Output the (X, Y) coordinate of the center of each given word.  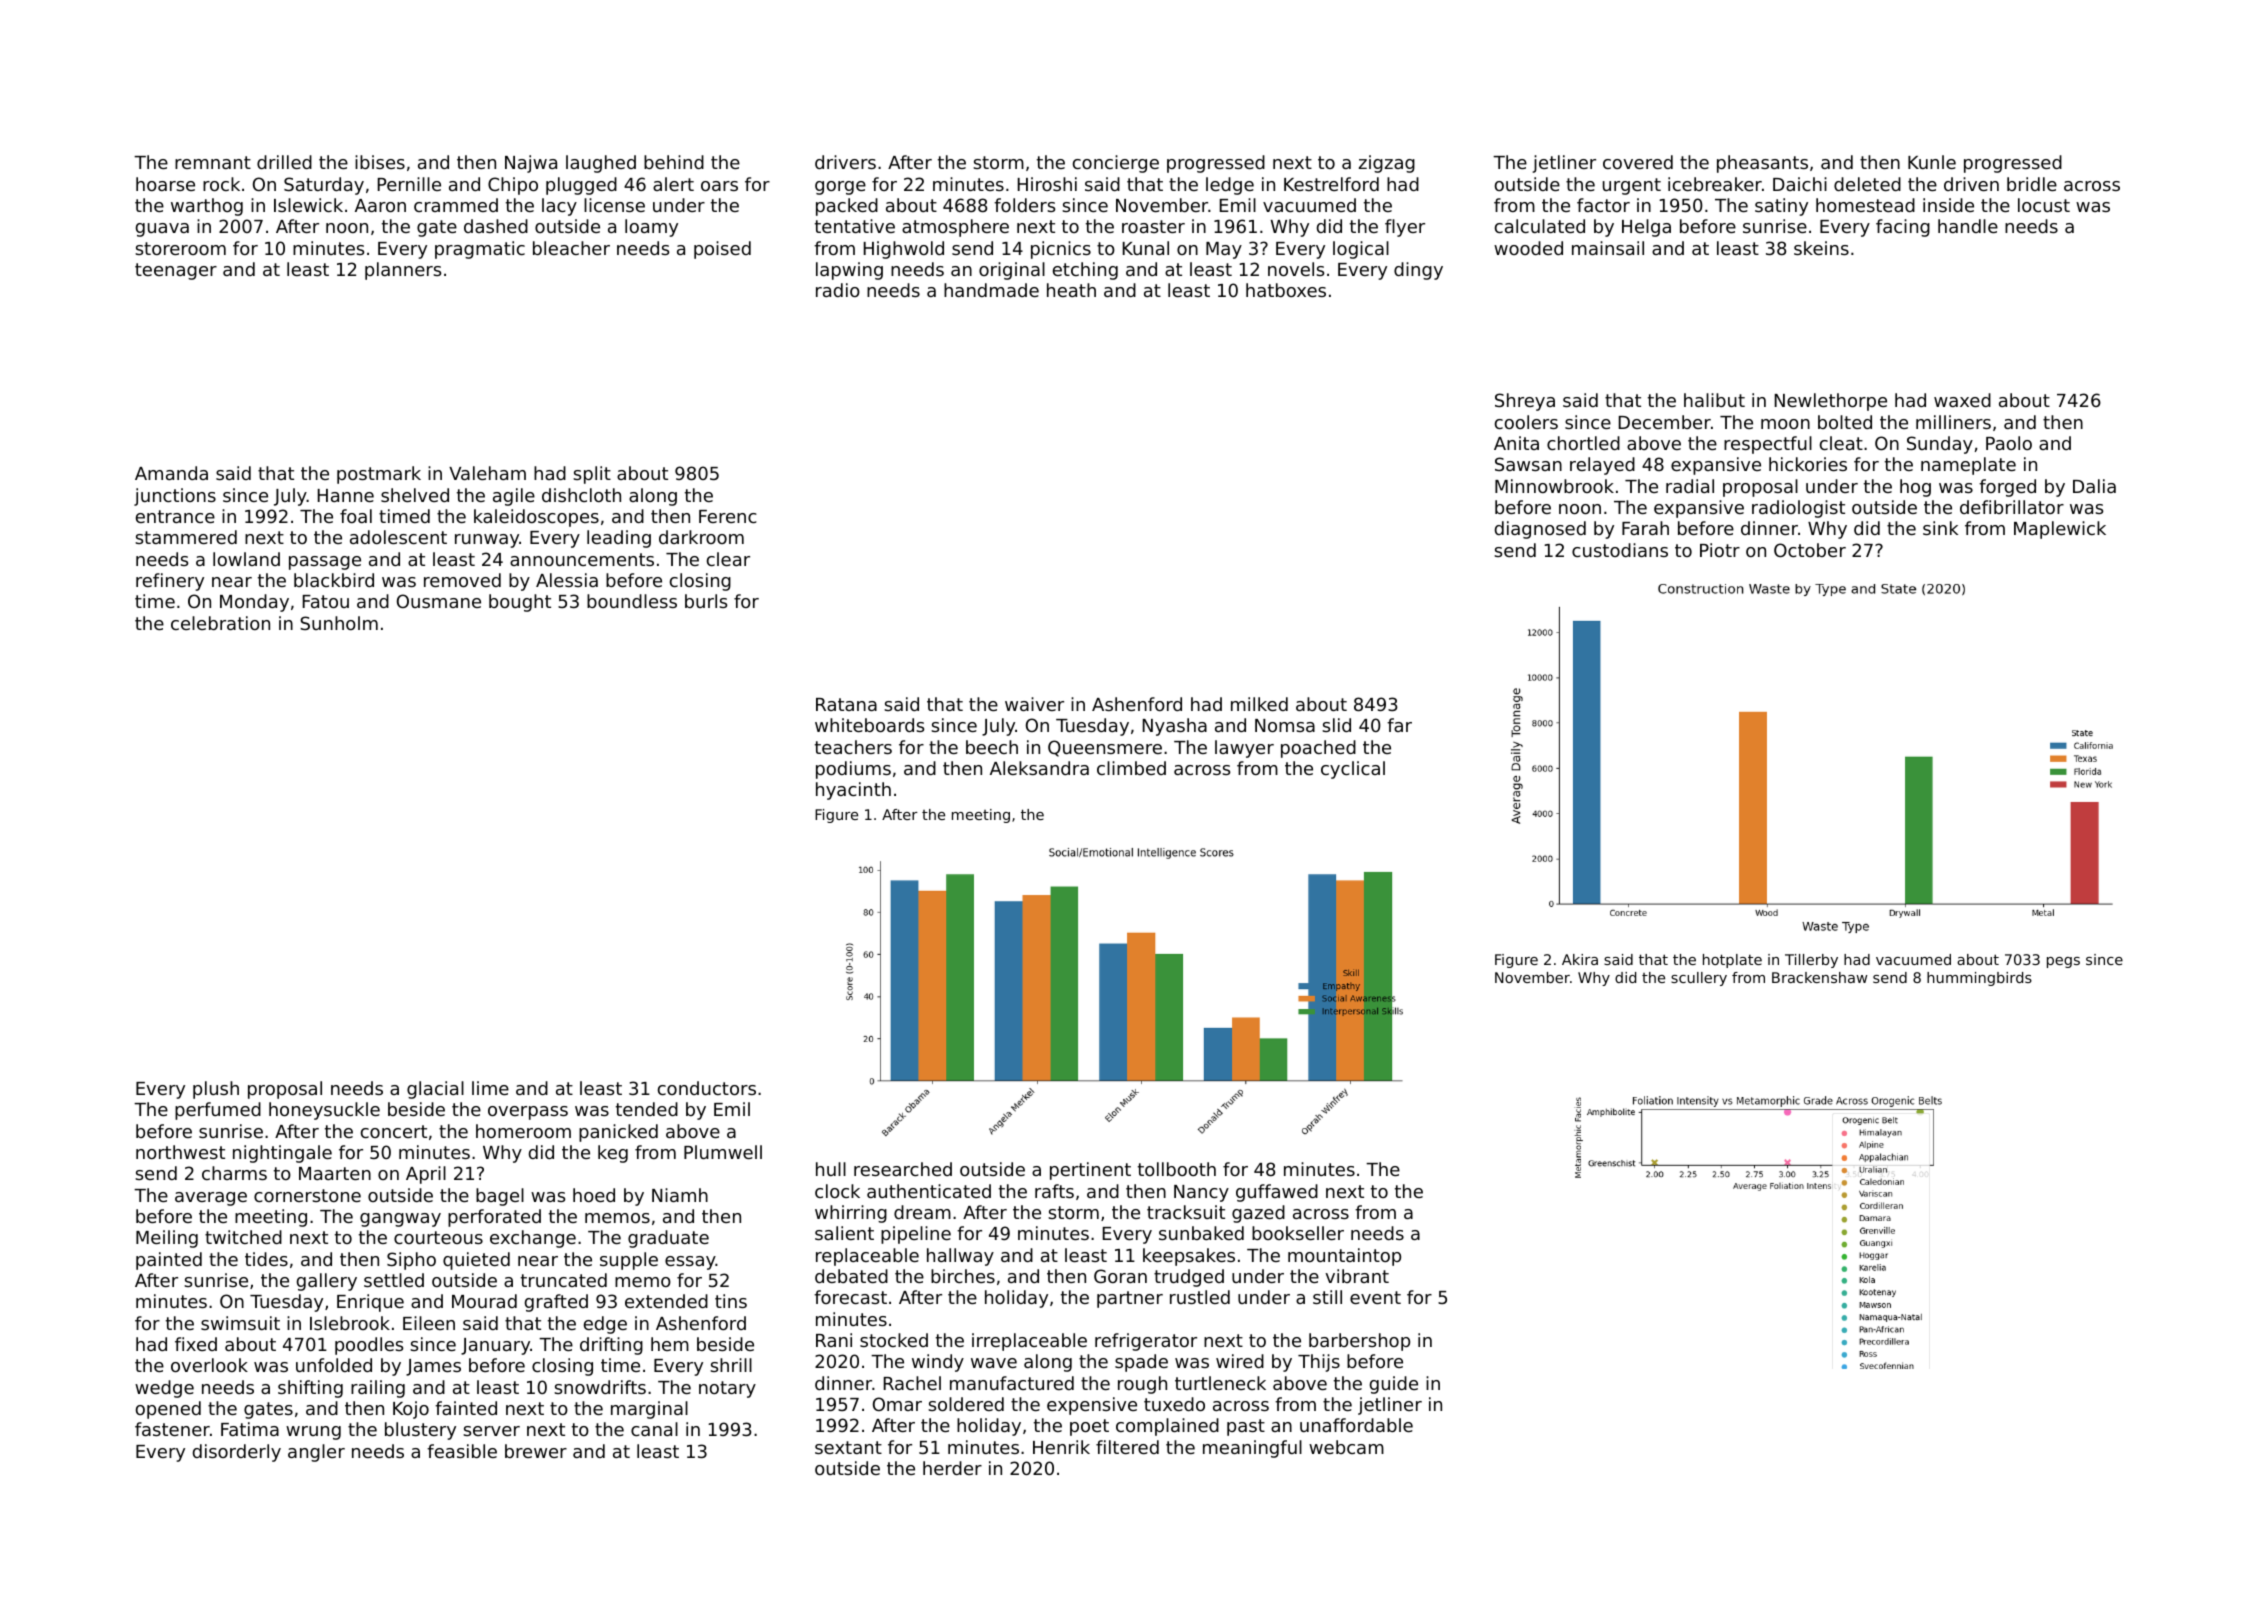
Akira (1580, 959)
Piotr (1720, 550)
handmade (991, 290)
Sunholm (339, 623)
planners (403, 271)
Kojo (411, 1410)
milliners (1953, 422)
